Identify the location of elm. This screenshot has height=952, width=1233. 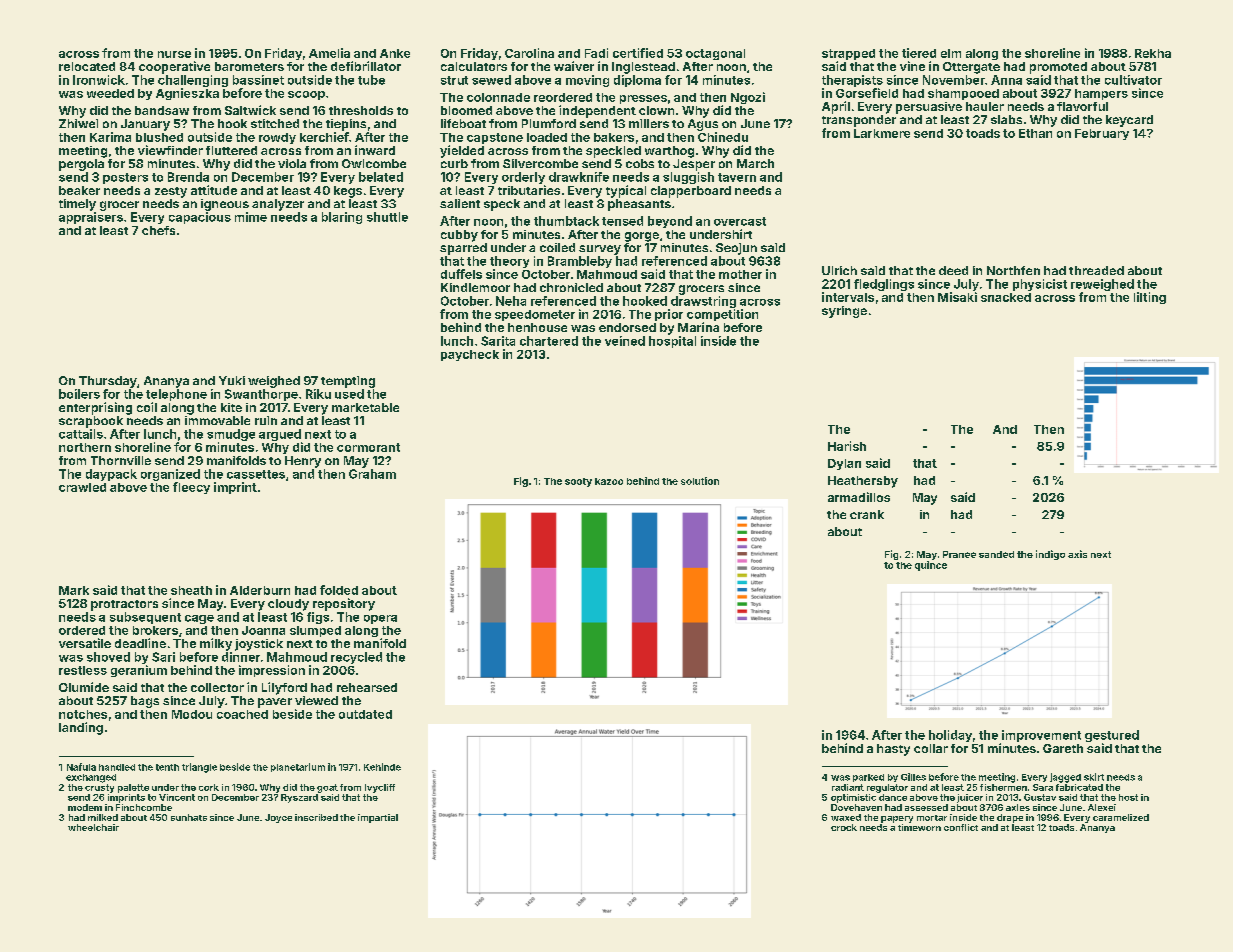
(951, 53).
